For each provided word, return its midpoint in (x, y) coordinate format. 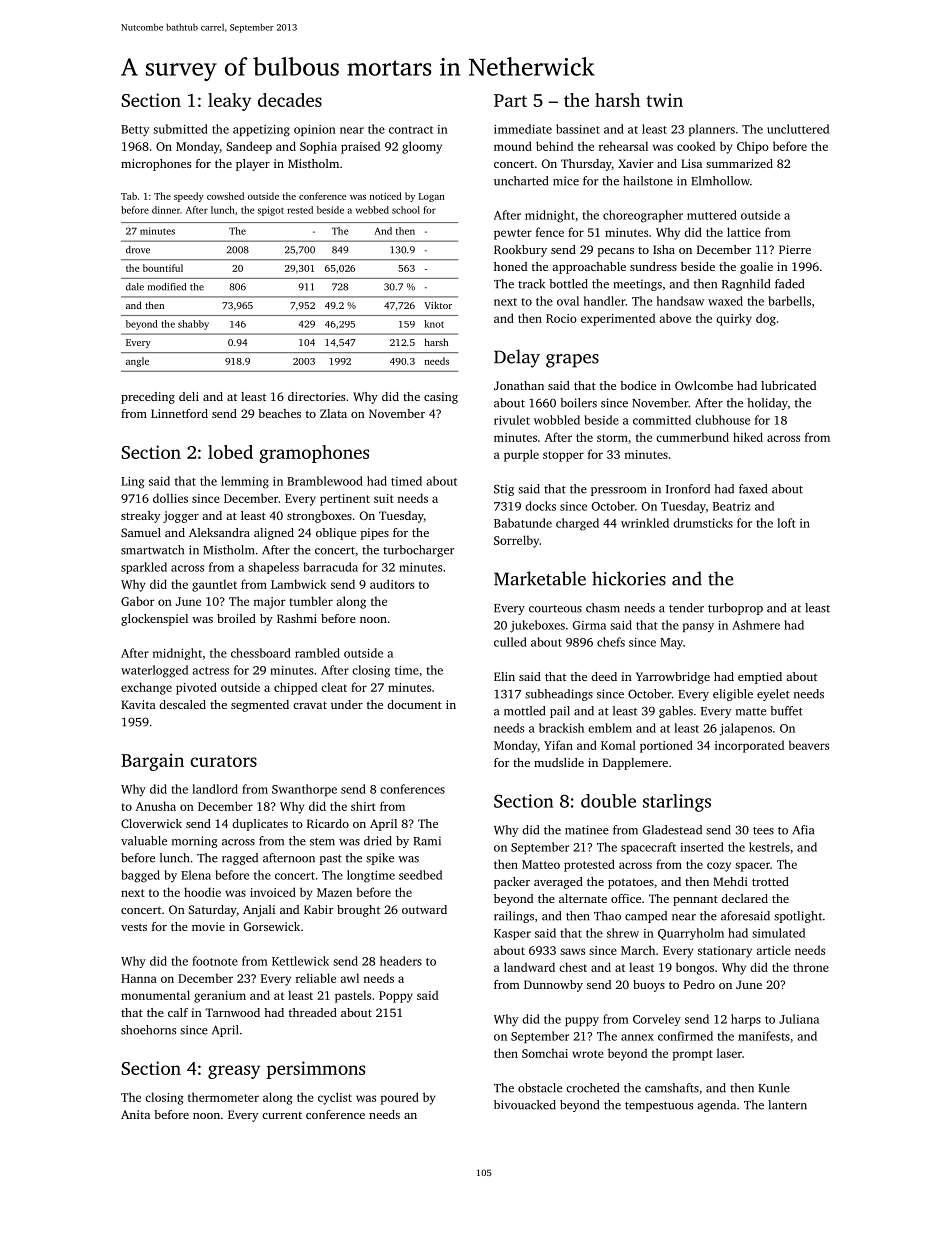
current (282, 1115)
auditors (392, 584)
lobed (230, 452)
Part (510, 100)
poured (400, 1098)
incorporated (749, 746)
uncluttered (798, 129)
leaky (229, 102)
